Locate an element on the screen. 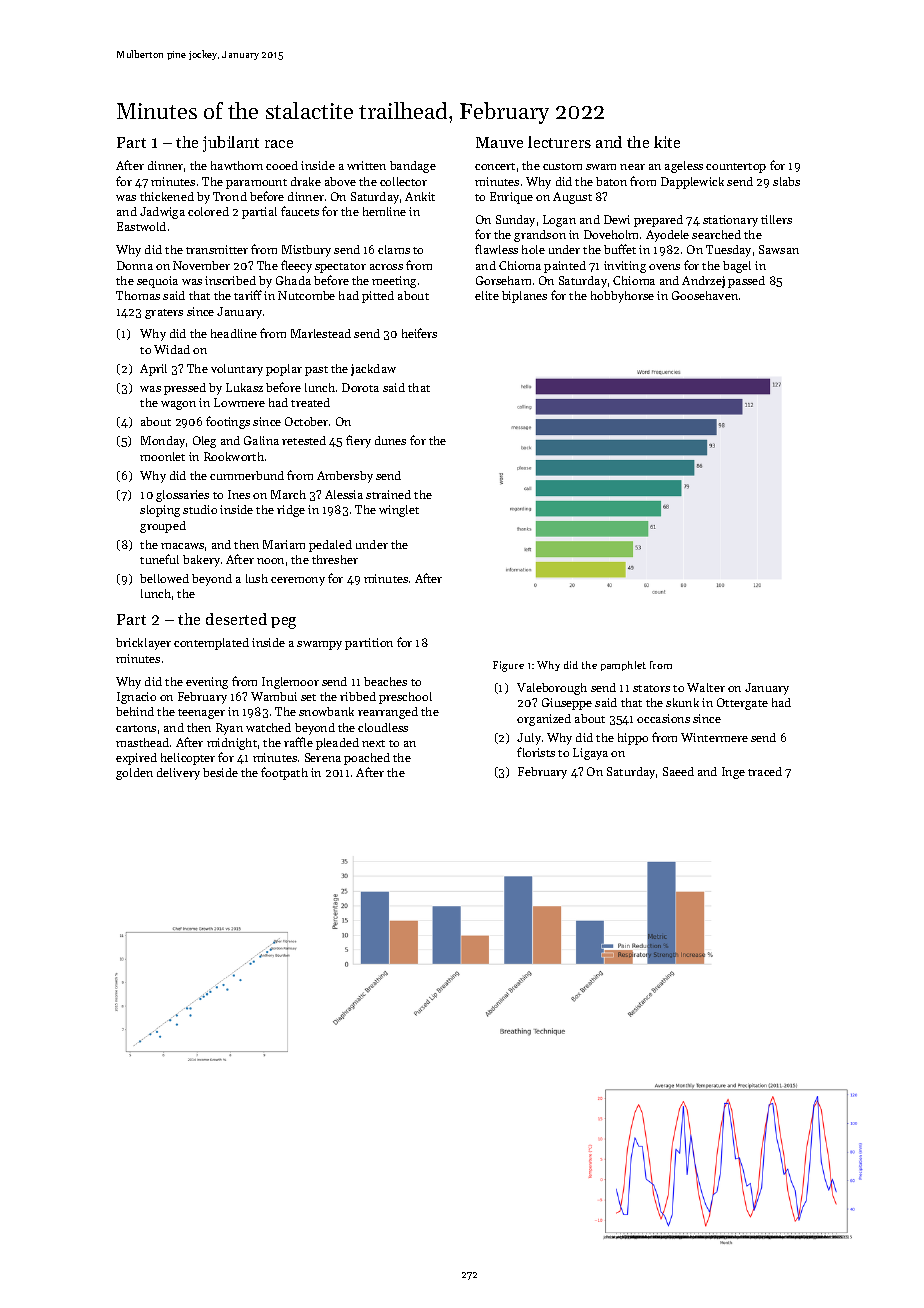 This screenshot has width=924, height=1308. jubilant is located at coordinates (231, 144).
